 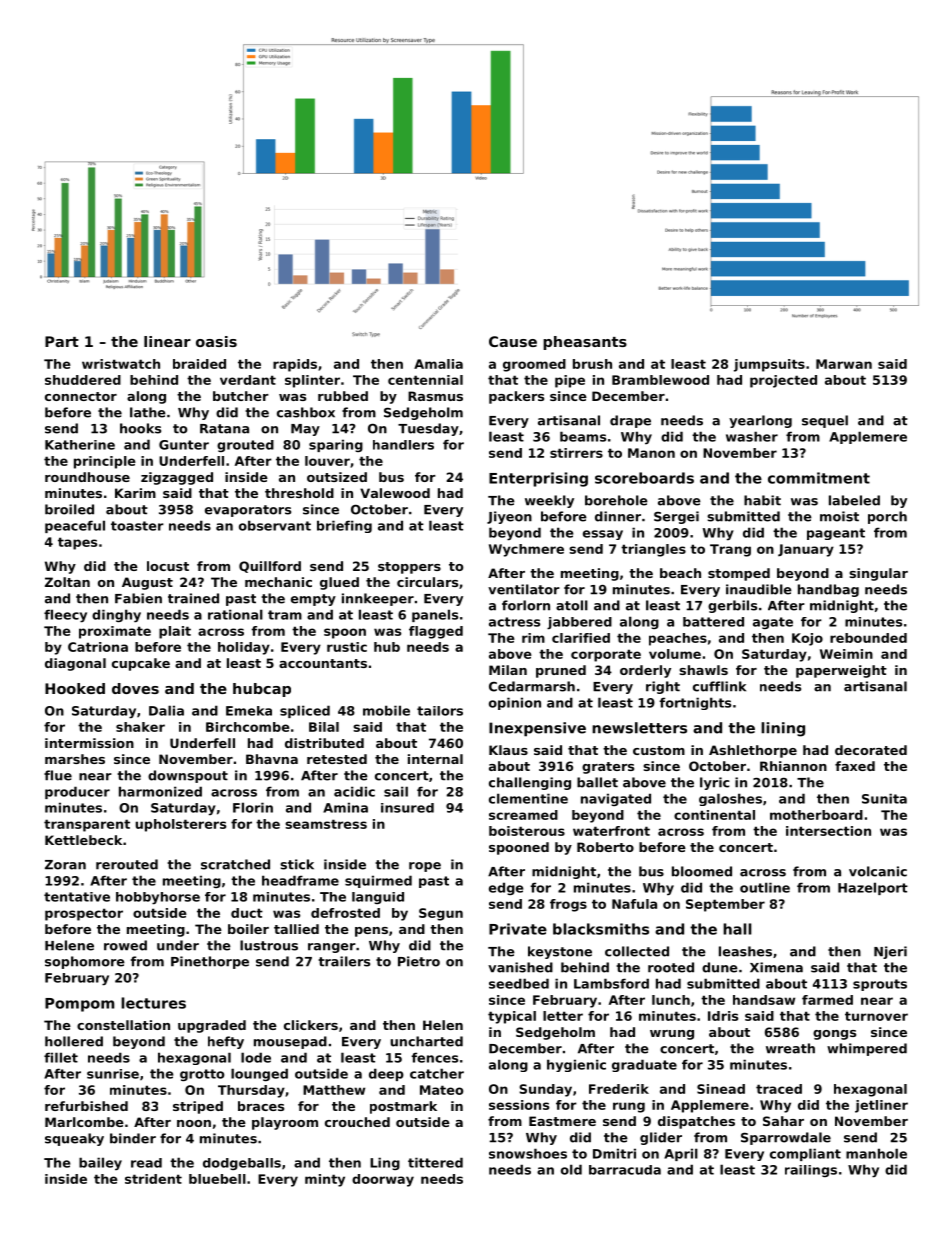 I want to click on volcanic, so click(x=878, y=871).
